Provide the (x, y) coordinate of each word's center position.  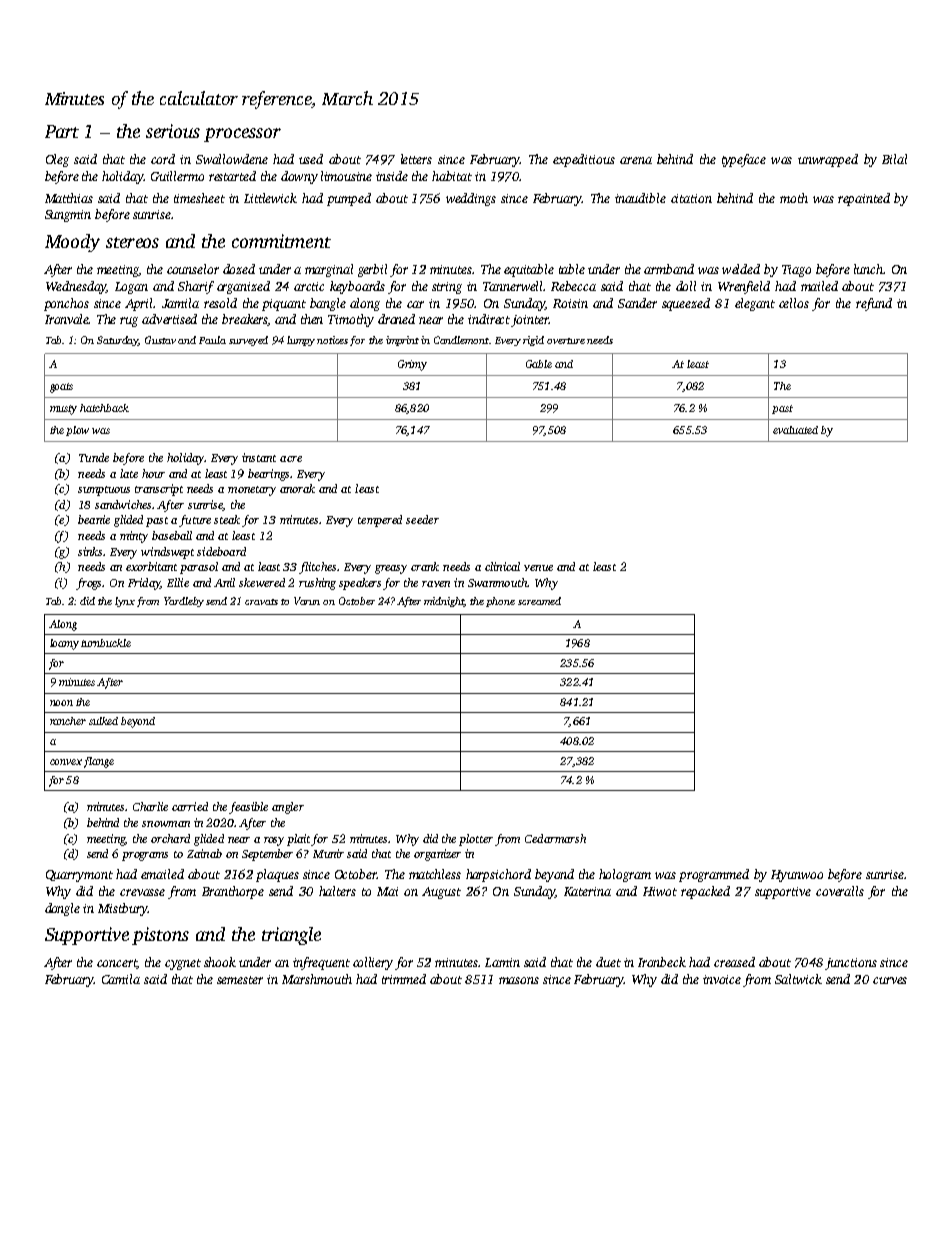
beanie (94, 519)
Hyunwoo (797, 876)
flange (99, 762)
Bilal (894, 159)
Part (62, 131)
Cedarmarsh (555, 838)
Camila (121, 979)
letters (416, 159)
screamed (539, 601)
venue (538, 568)
